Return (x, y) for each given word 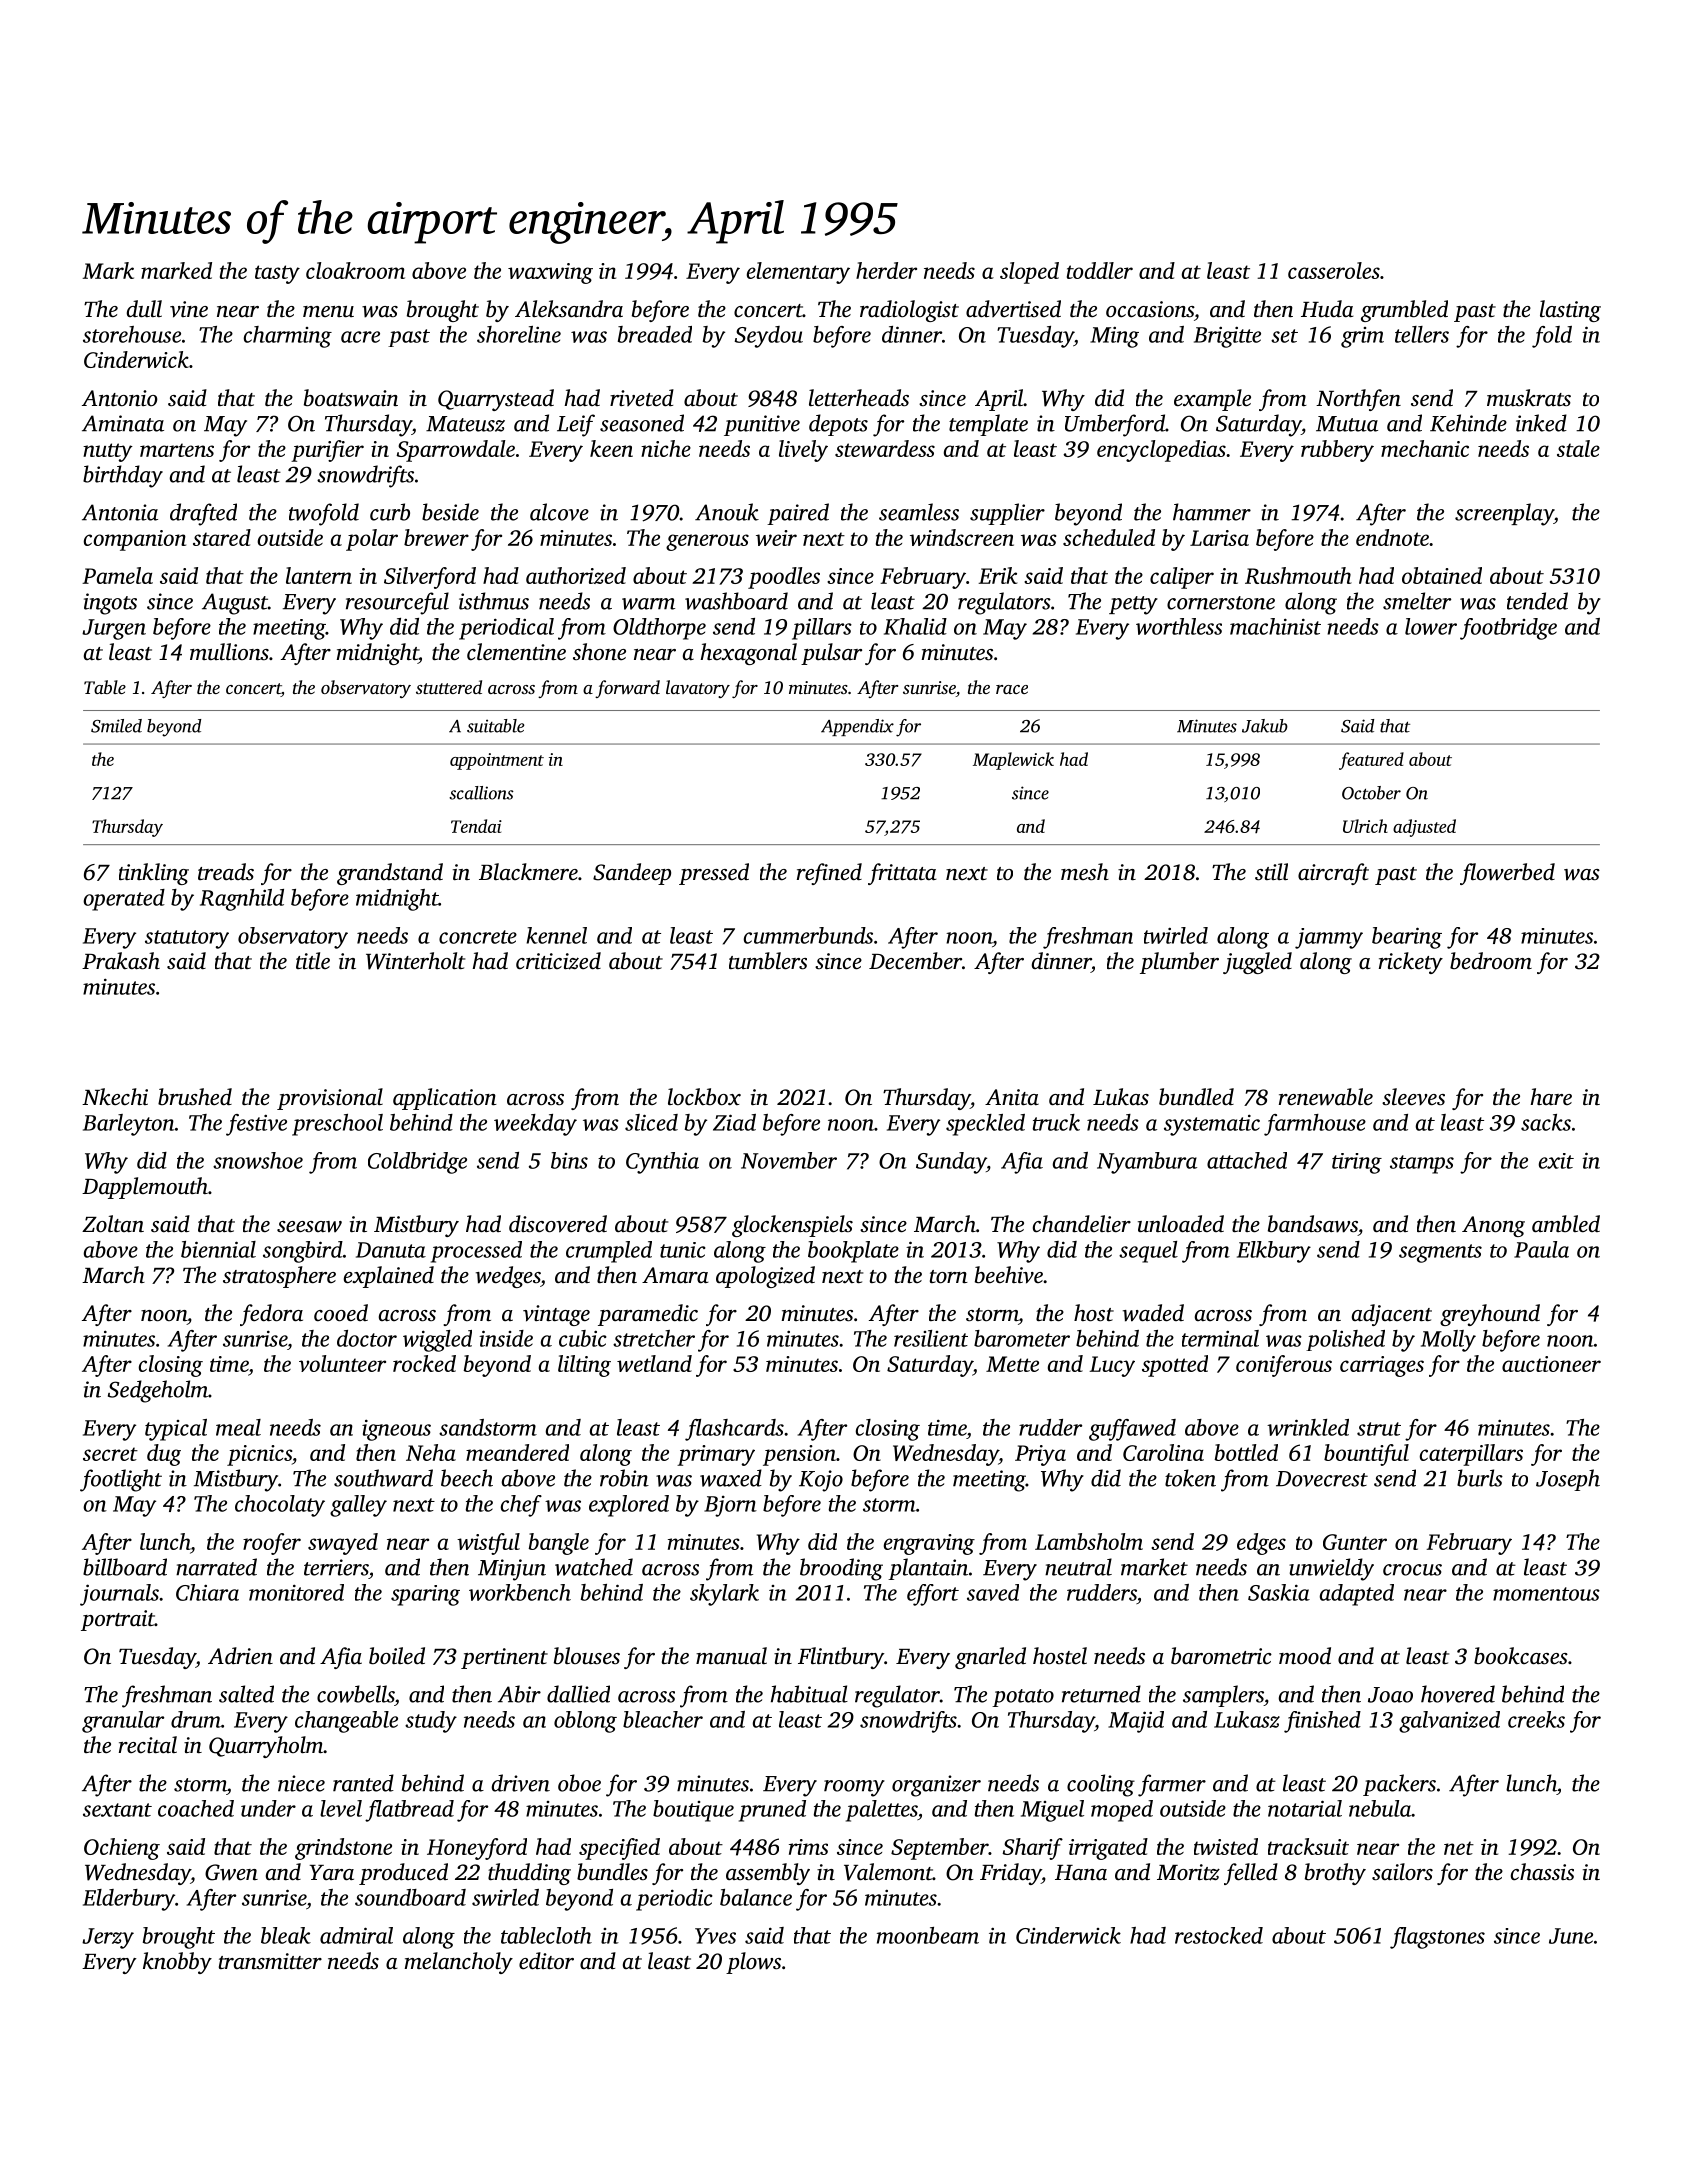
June (1571, 1936)
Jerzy (108, 1938)
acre (360, 337)
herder (886, 270)
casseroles (1334, 270)
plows (753, 1963)
